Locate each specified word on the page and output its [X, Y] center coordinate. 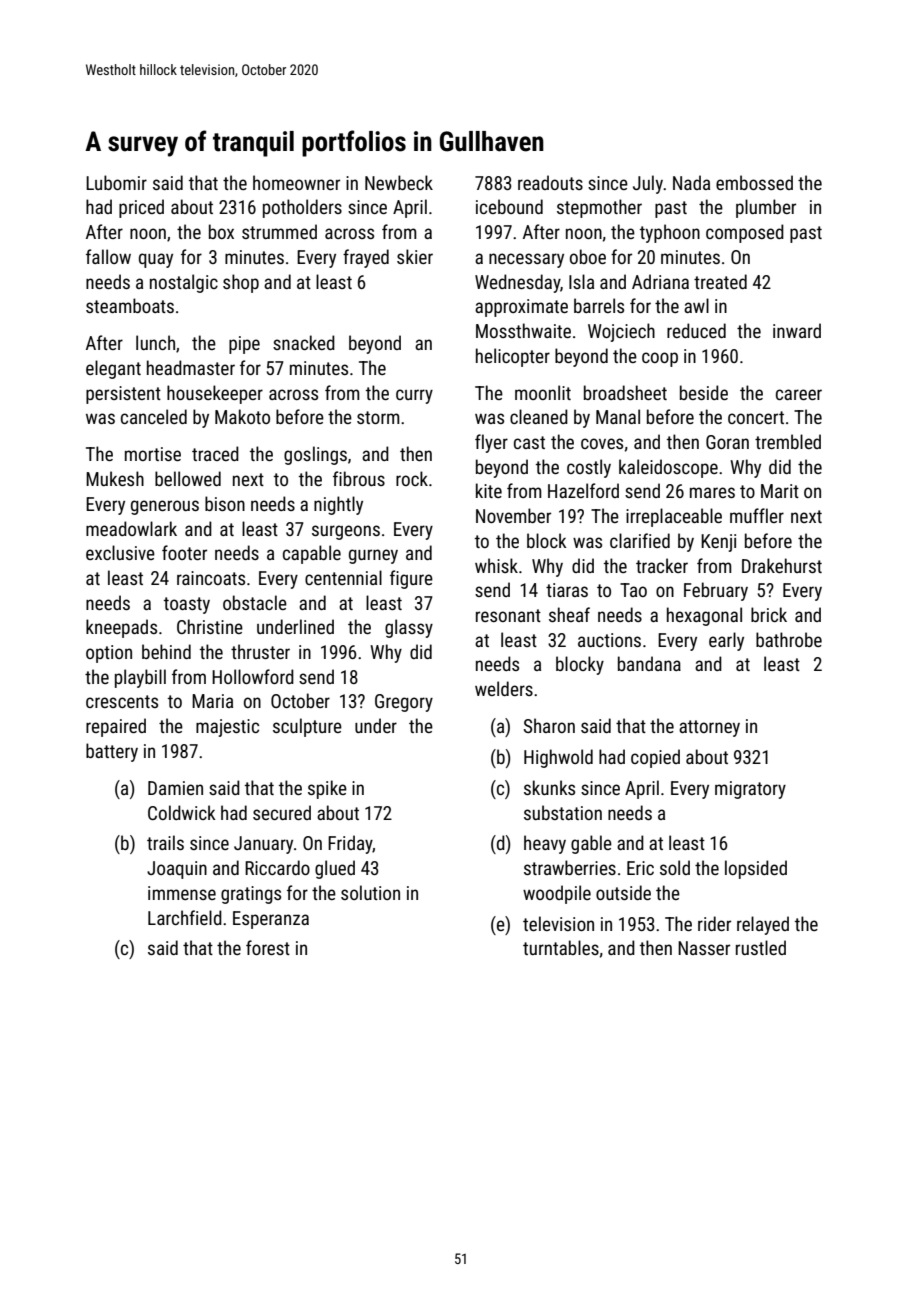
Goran [727, 442]
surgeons [346, 532]
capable [312, 554]
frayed [366, 258]
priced [141, 208]
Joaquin [177, 870]
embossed [754, 182]
